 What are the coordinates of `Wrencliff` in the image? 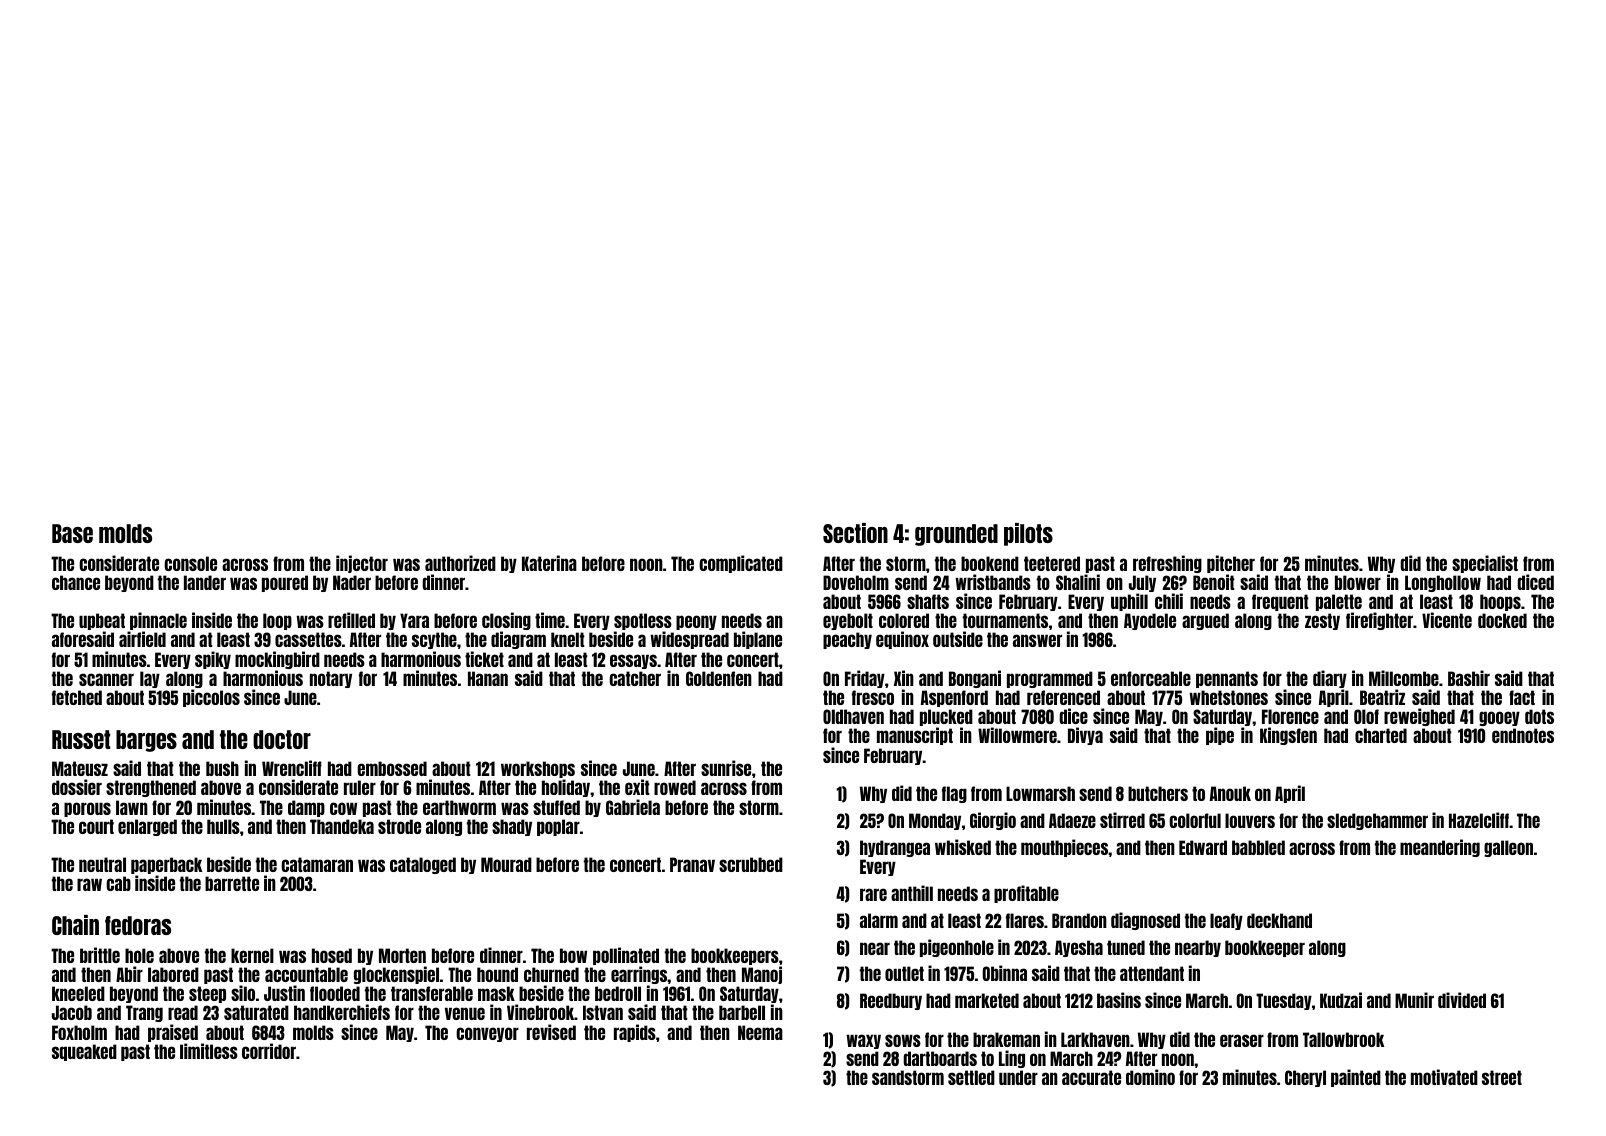 It's located at (292, 768).
